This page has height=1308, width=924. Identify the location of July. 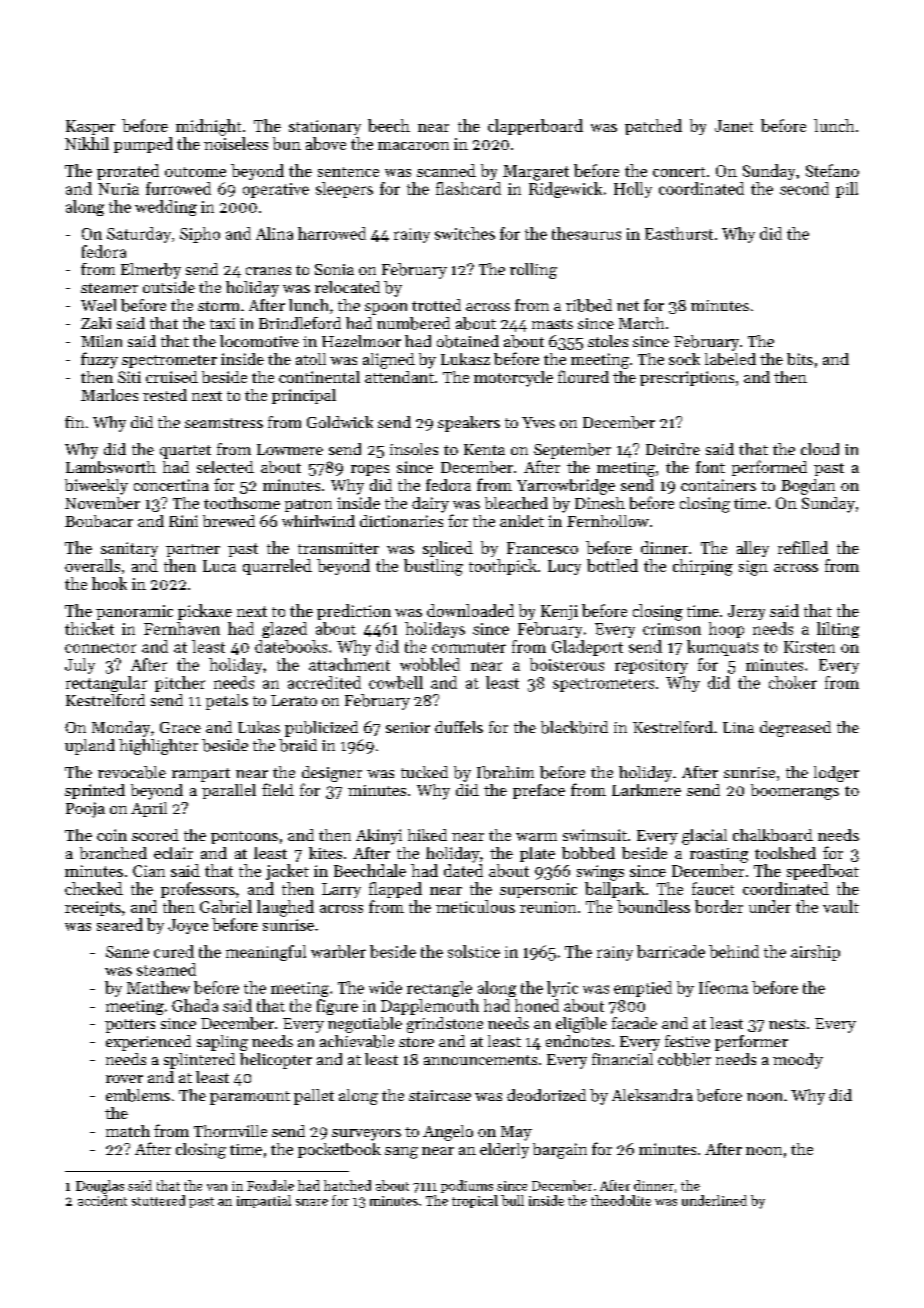
(80, 666).
